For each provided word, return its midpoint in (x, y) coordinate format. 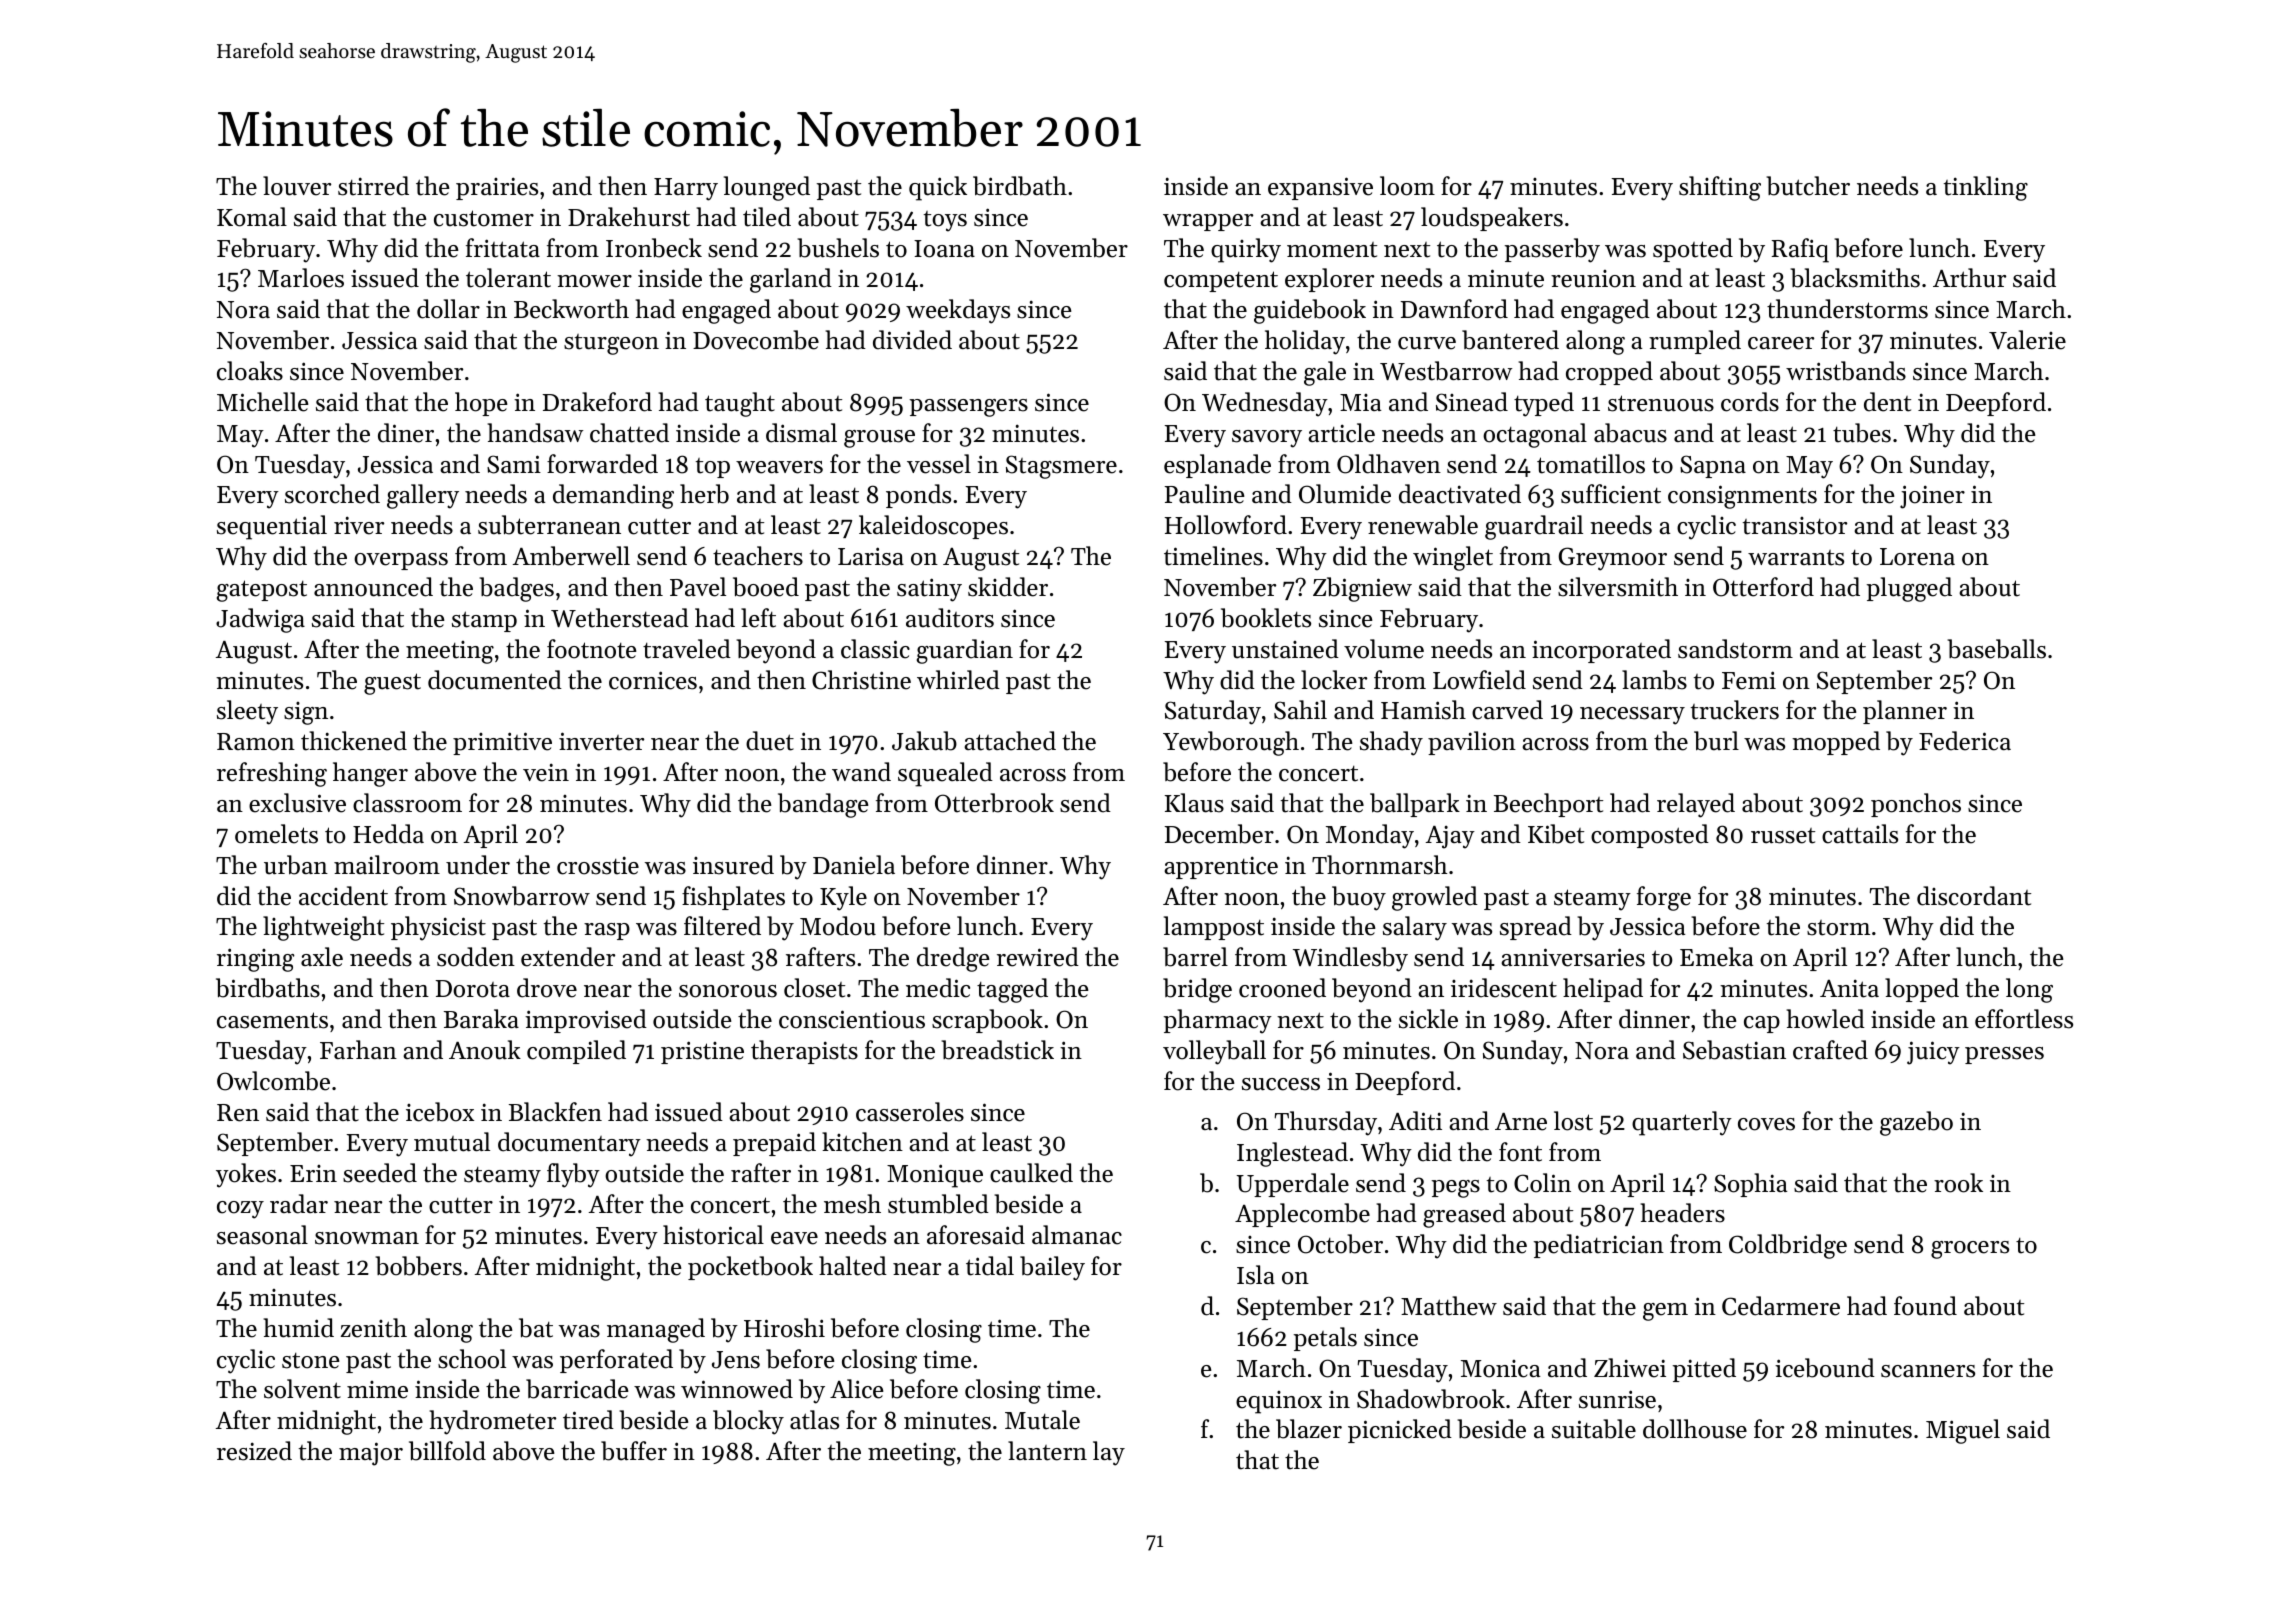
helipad (1603, 990)
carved (1507, 710)
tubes (1862, 433)
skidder (1008, 587)
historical (713, 1235)
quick (938, 188)
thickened (354, 741)
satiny (929, 590)
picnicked (1400, 1431)
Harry (686, 189)
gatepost (262, 591)
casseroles (910, 1112)
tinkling (1986, 188)
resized (254, 1451)
